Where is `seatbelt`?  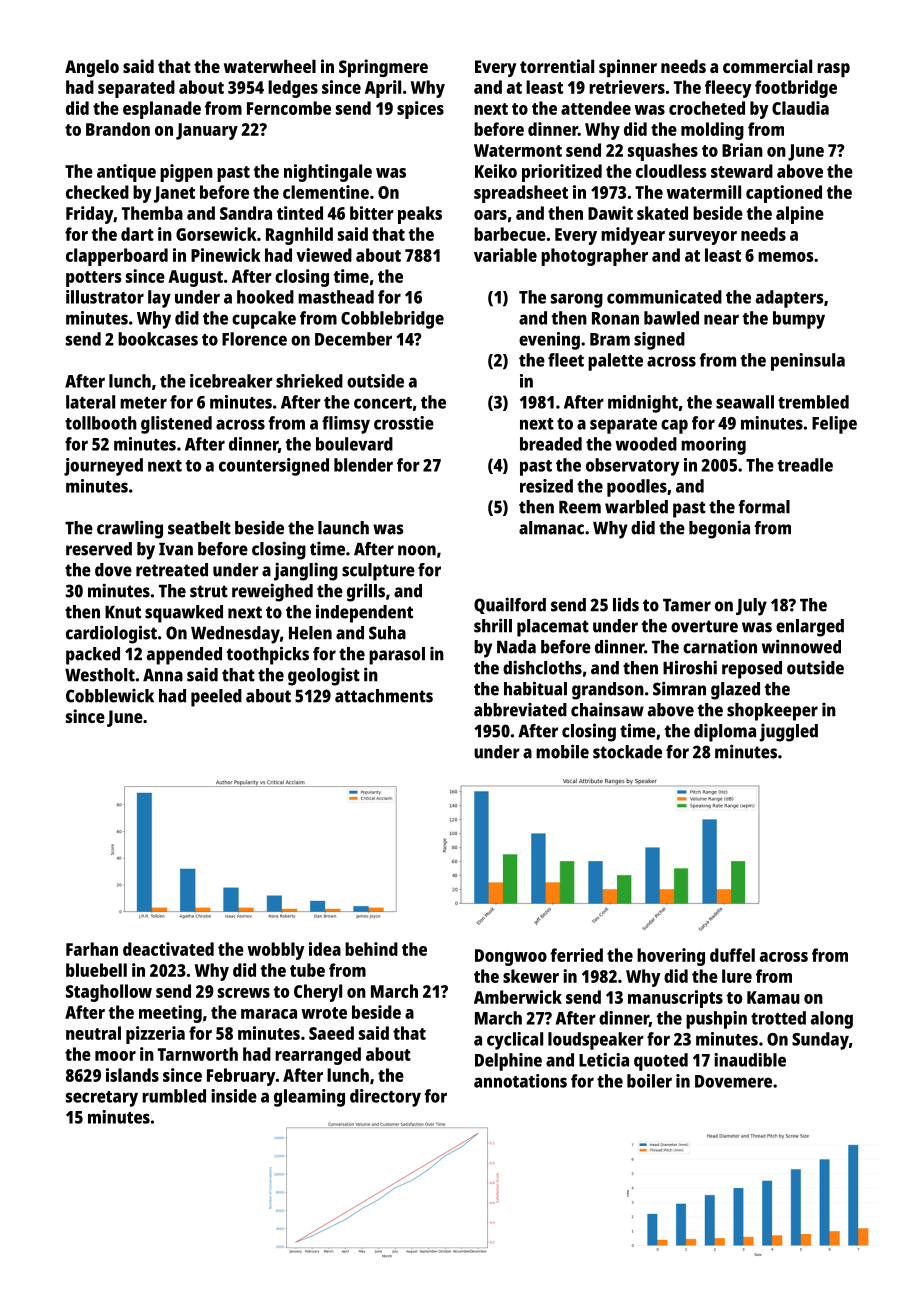
seatbelt is located at coordinates (199, 528).
